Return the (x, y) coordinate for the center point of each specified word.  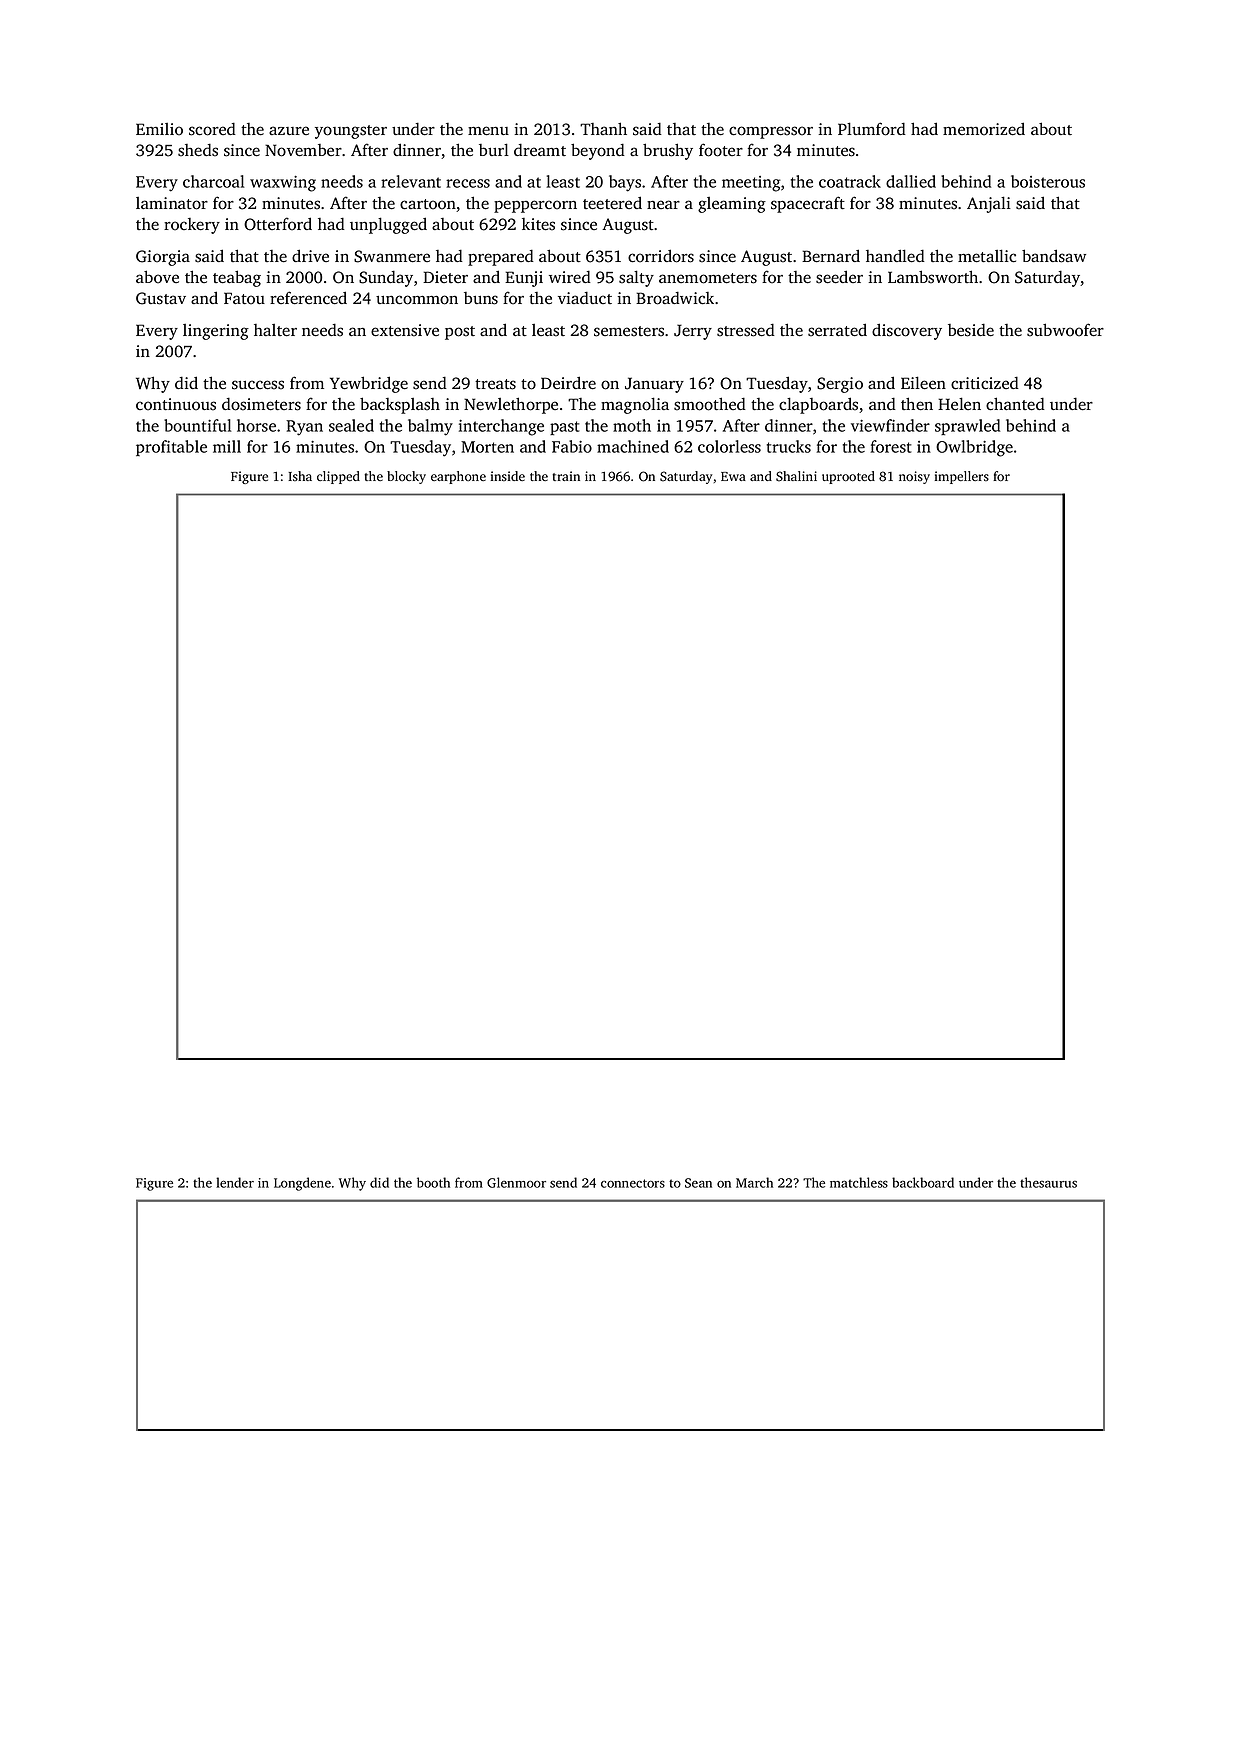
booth (433, 1182)
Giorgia (163, 258)
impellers (962, 477)
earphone (458, 477)
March (754, 1182)
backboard (923, 1182)
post (460, 333)
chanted (1015, 404)
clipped (338, 477)
